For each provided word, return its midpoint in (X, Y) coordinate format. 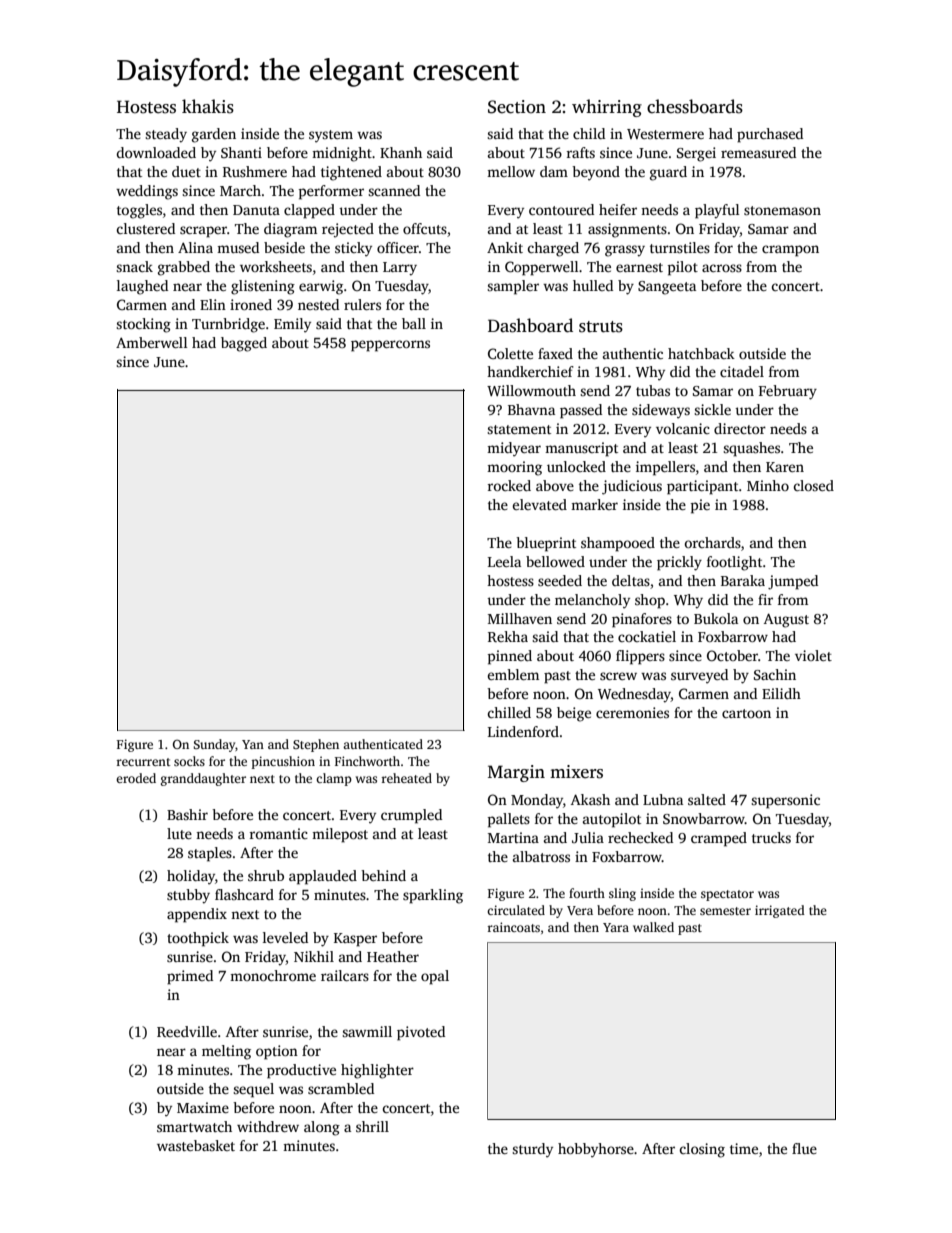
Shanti (241, 152)
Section (517, 107)
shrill (372, 1126)
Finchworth (367, 761)
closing (702, 1150)
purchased (770, 135)
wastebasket (196, 1145)
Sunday (214, 745)
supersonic (785, 801)
